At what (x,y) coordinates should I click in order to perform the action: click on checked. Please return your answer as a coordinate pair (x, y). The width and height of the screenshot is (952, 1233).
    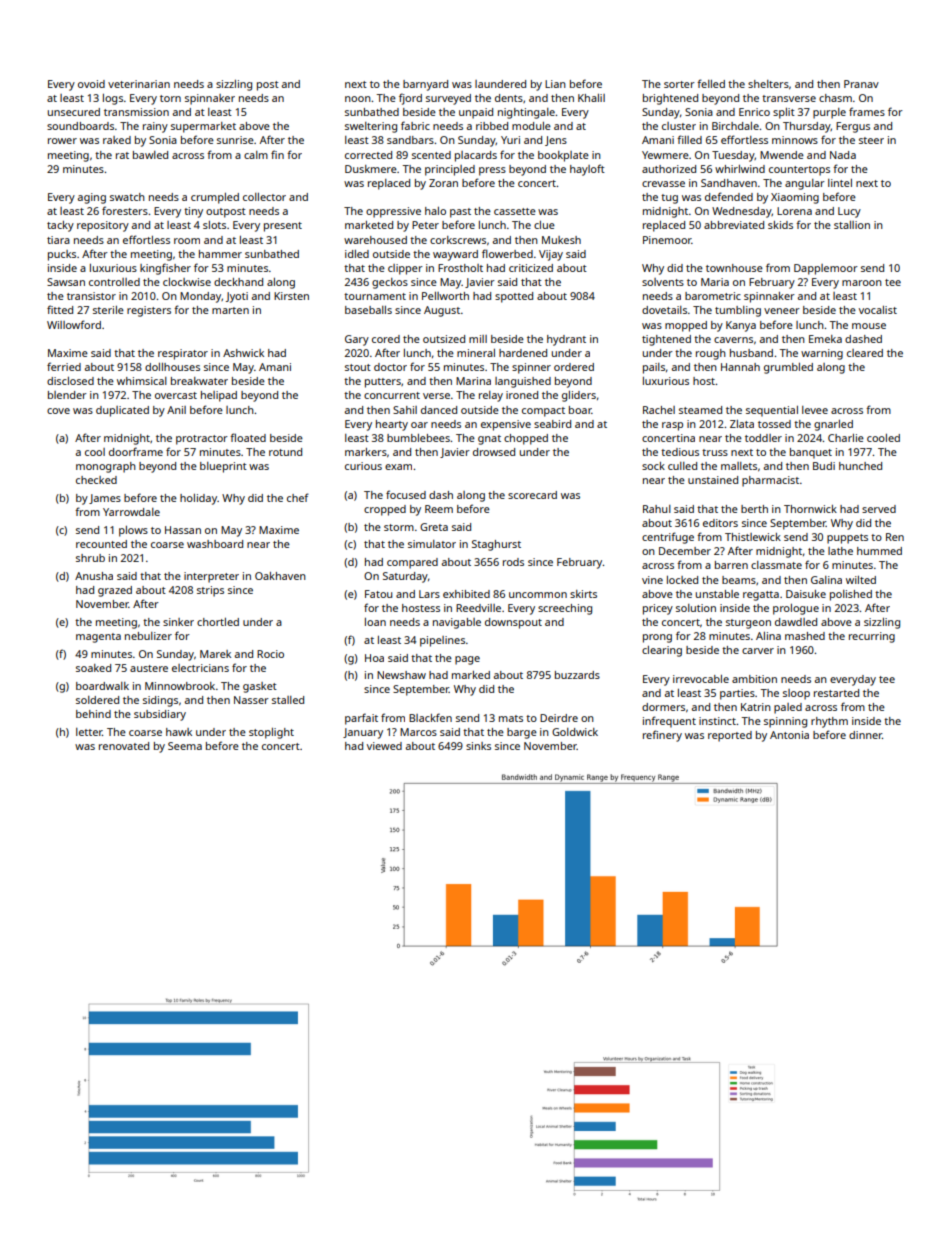
    Looking at the image, I should click on (96, 480).
